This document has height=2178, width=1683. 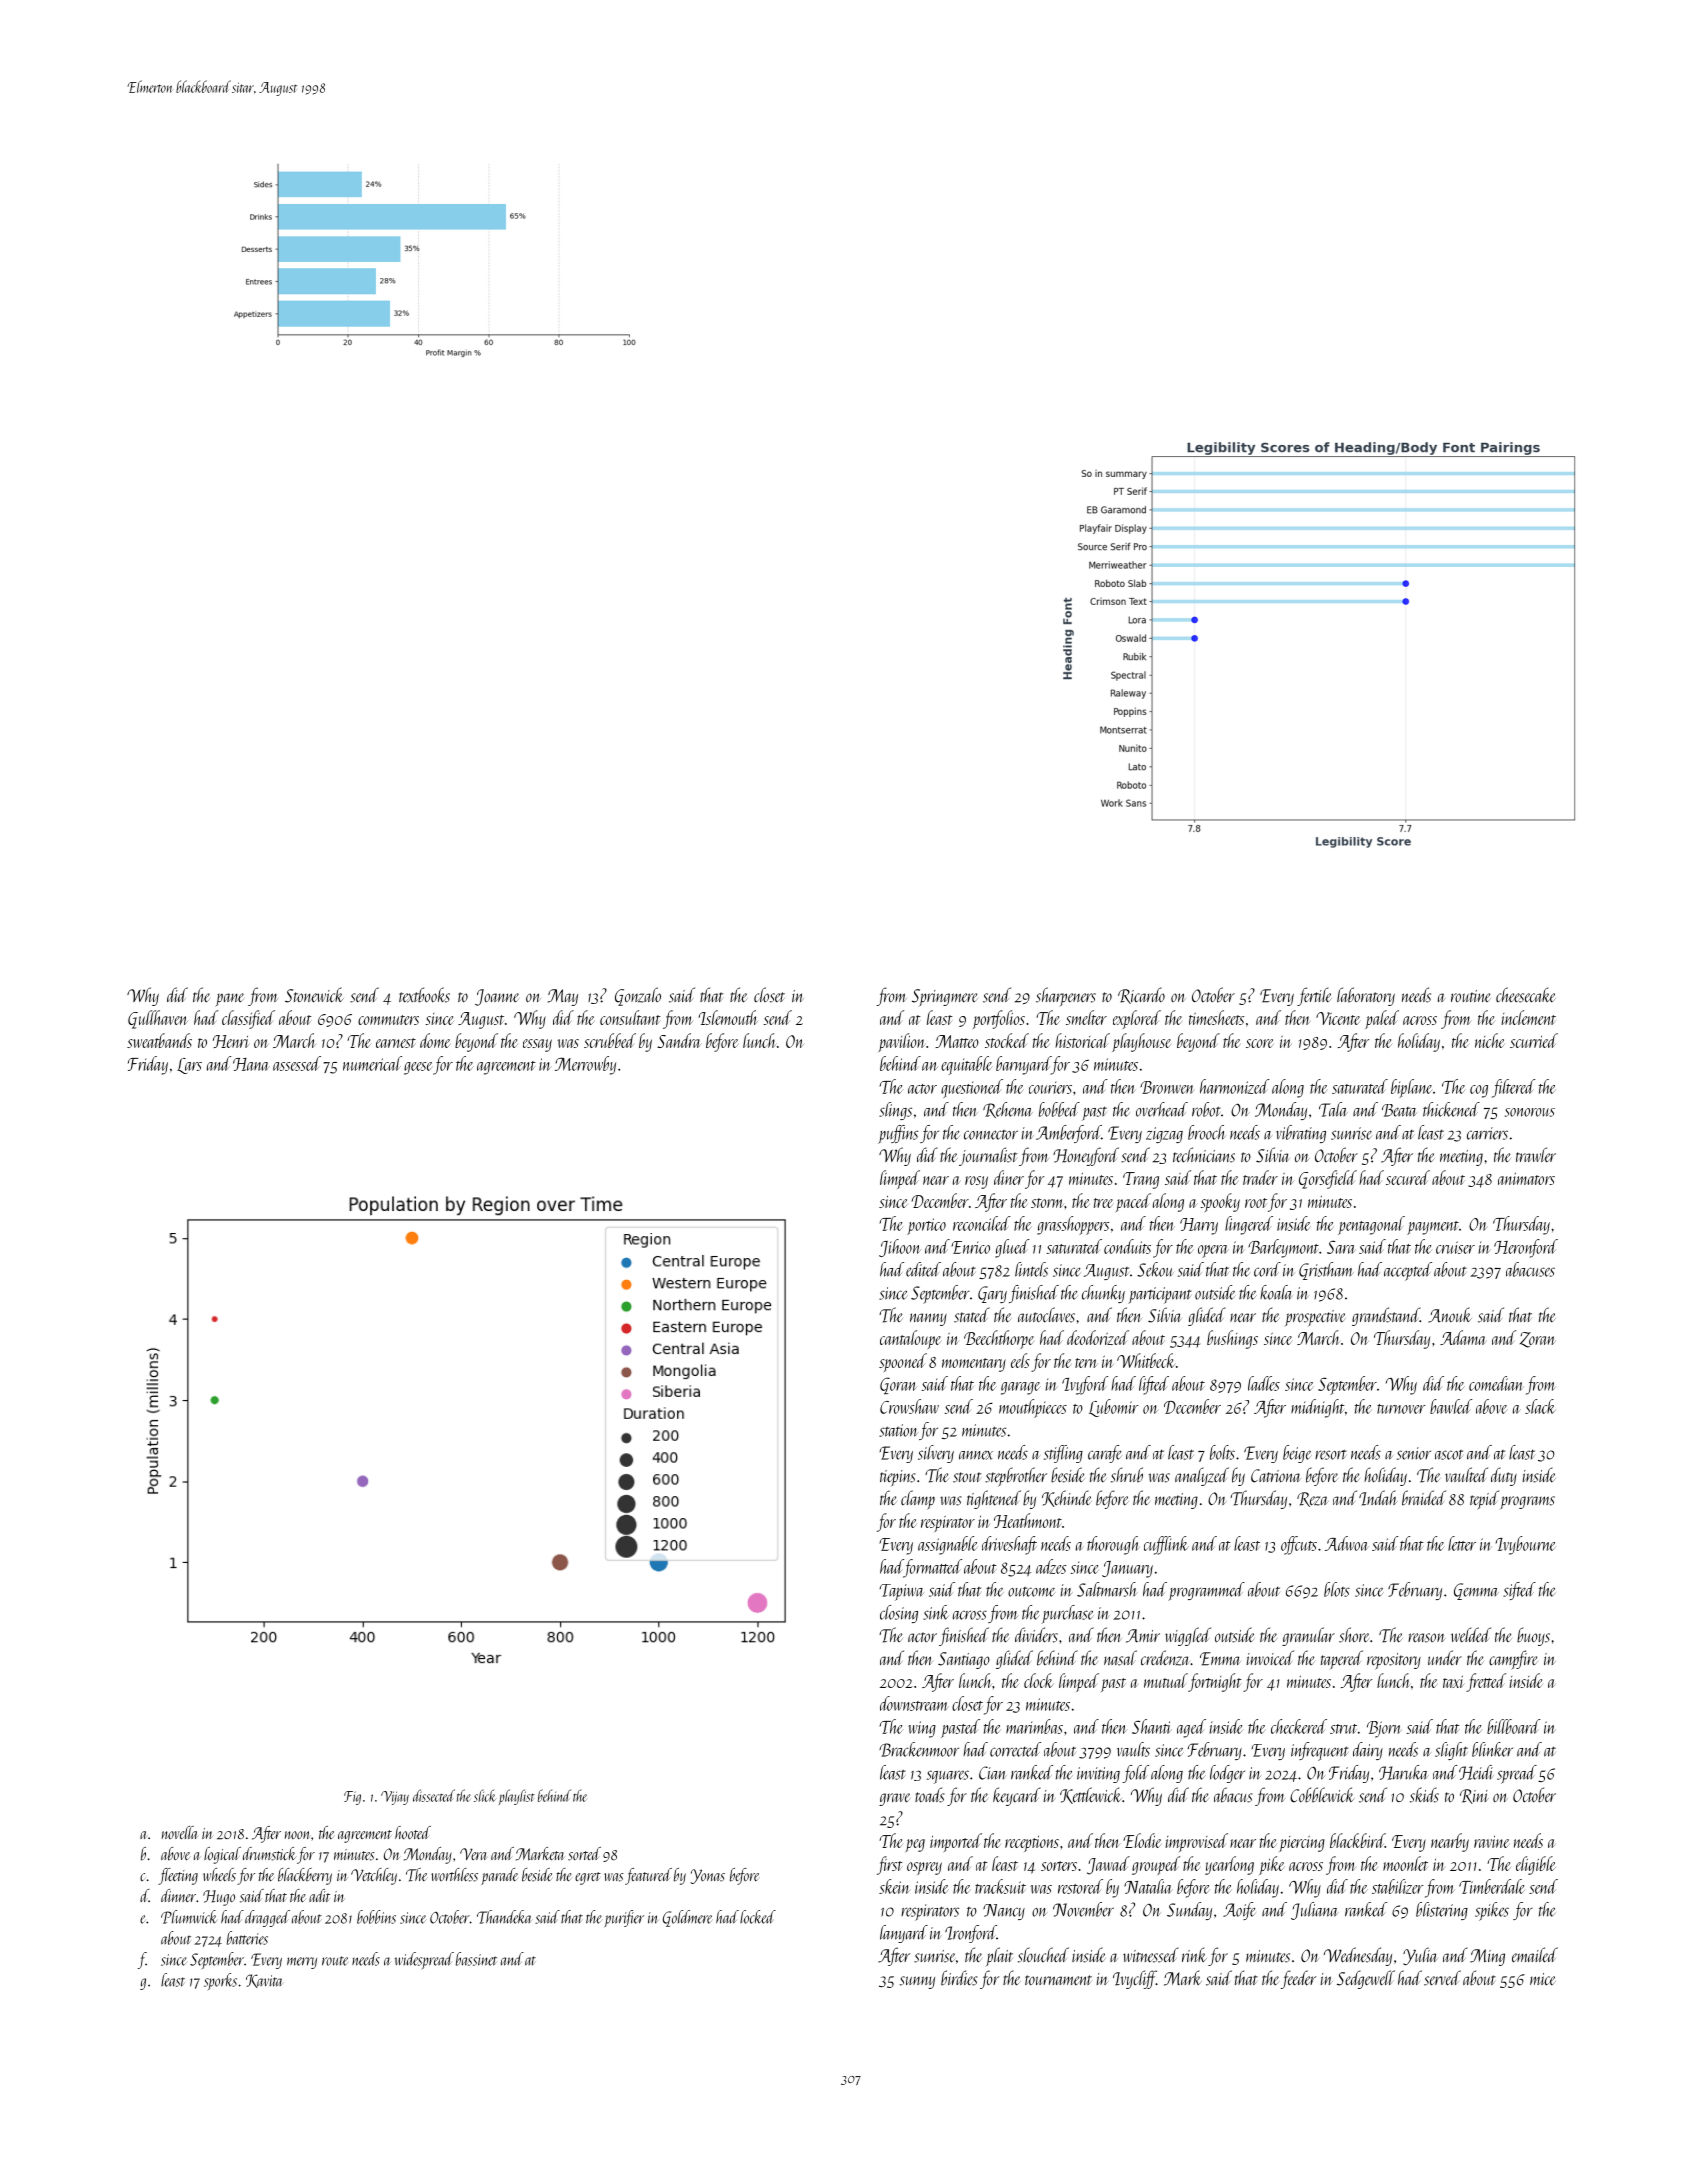 What do you see at coordinates (899, 1614) in the document?
I see `closing` at bounding box center [899, 1614].
